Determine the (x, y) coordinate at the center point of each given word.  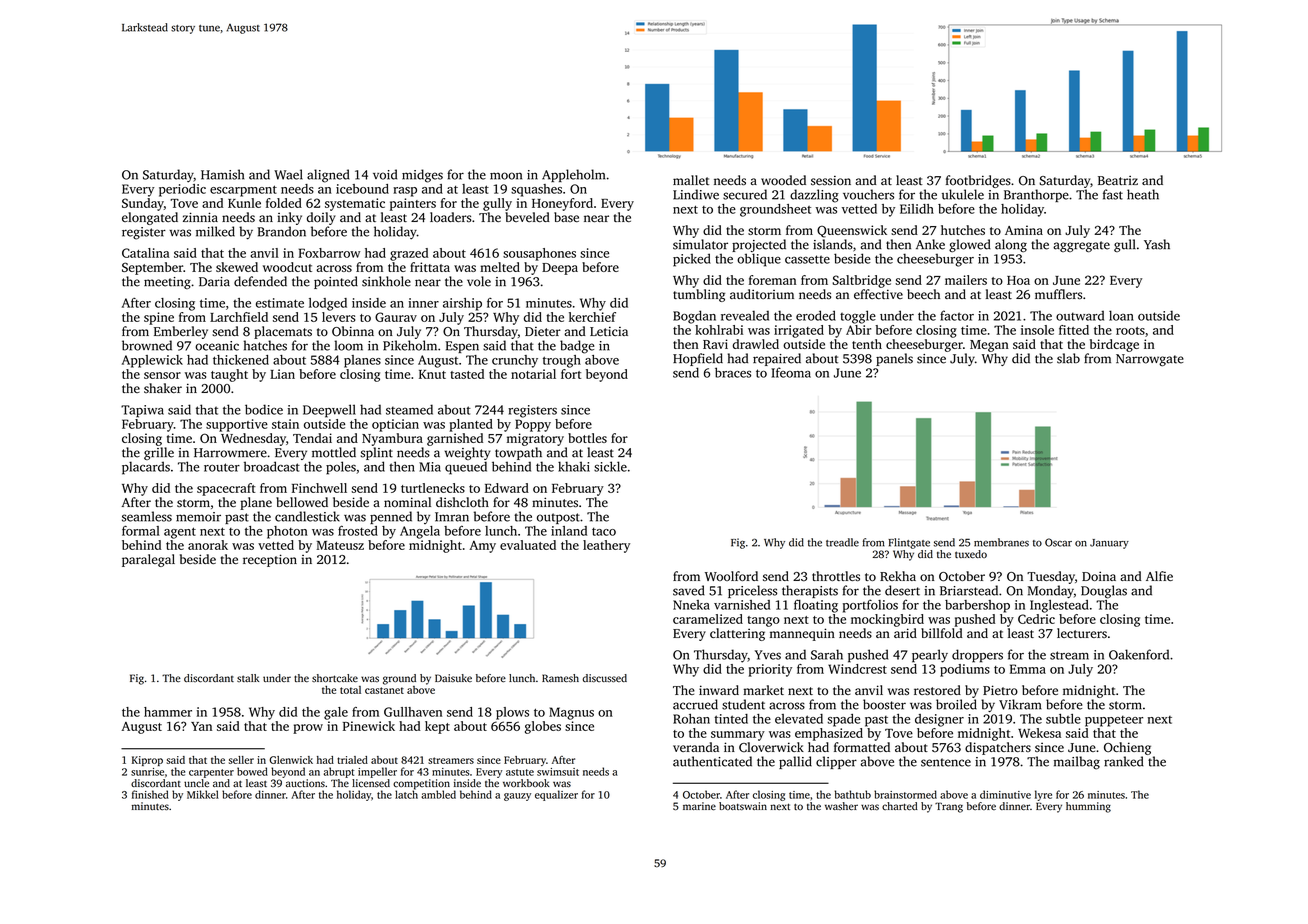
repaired (777, 359)
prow (308, 729)
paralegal (148, 560)
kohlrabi (719, 330)
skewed (237, 267)
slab (1068, 358)
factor (957, 315)
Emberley (181, 332)
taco (604, 531)
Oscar (1058, 542)
